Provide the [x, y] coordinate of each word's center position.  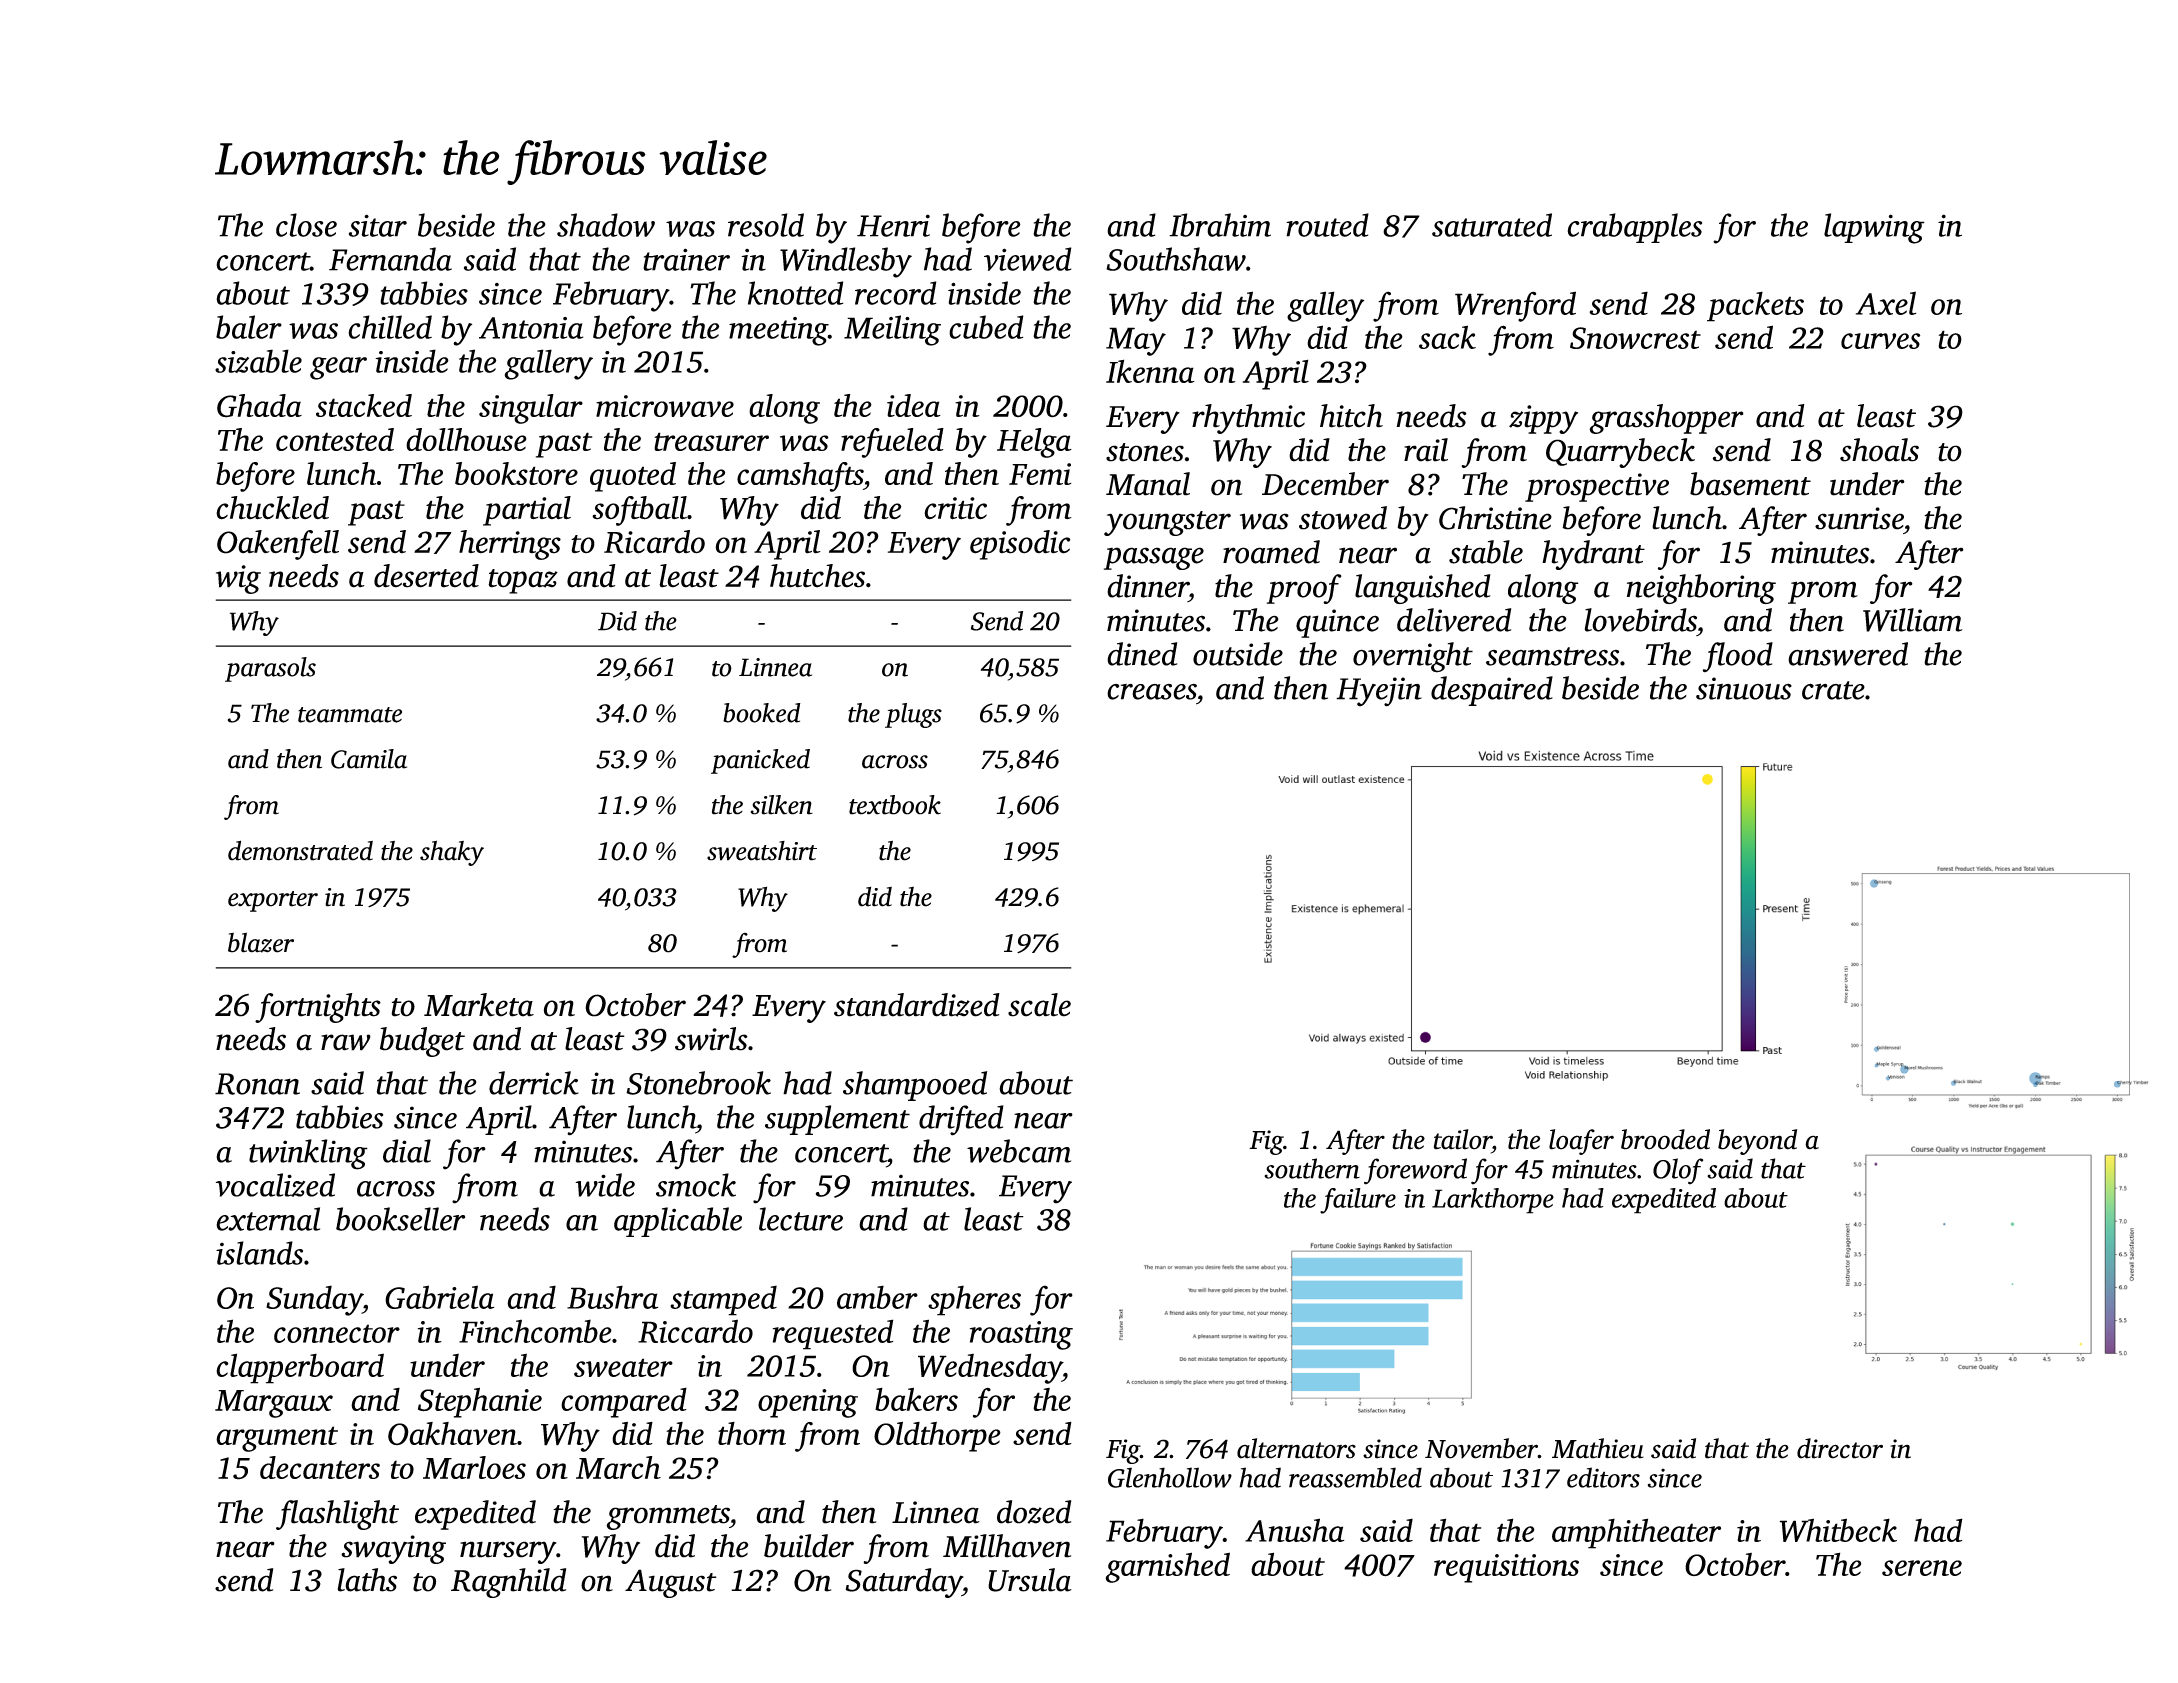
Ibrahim [1220, 225]
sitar [378, 225]
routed [1327, 225]
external [268, 1219]
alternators [1296, 1448]
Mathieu [1598, 1448]
